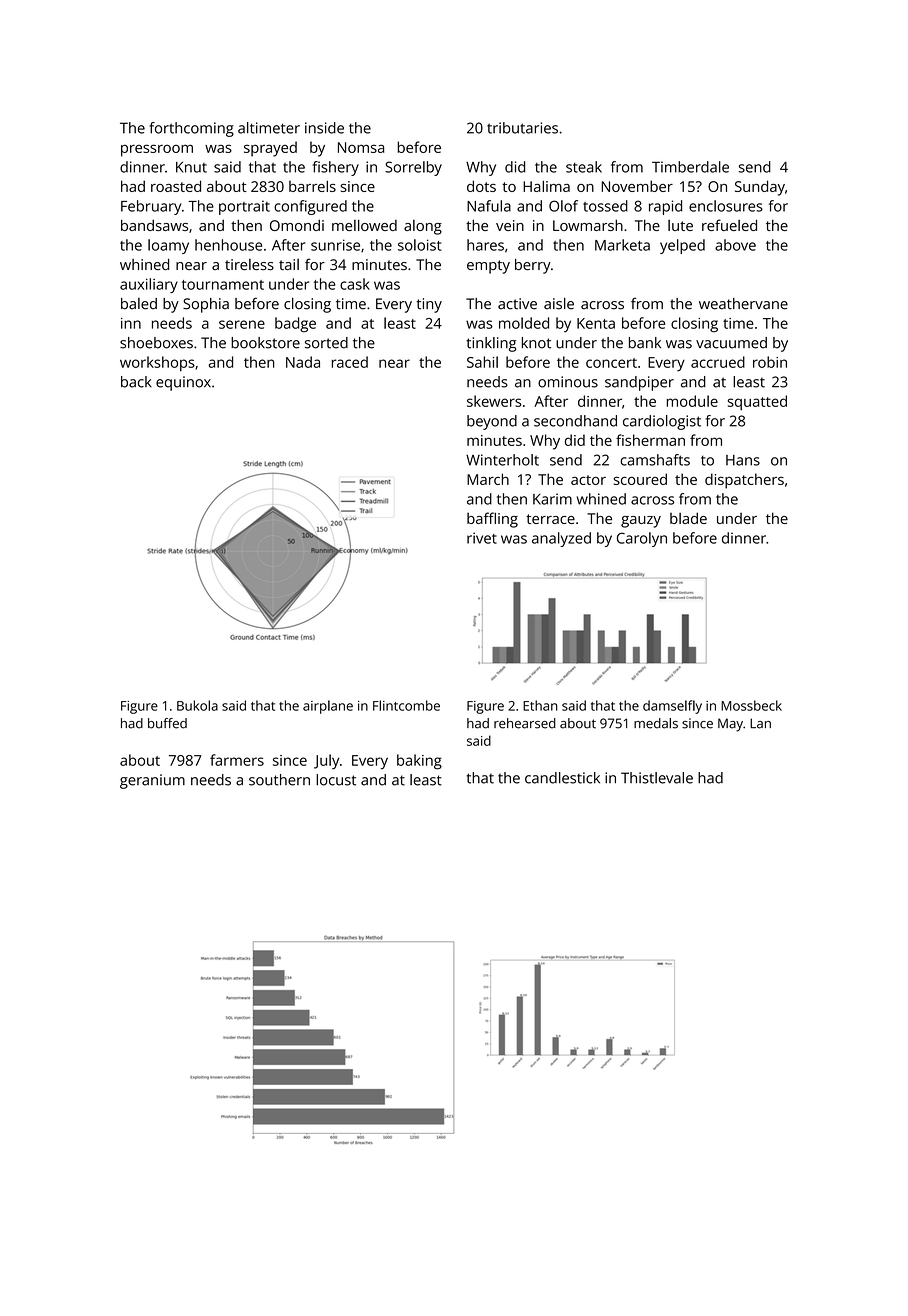 The width and height of the document is (908, 1316). Describe the element at coordinates (642, 539) in the document. I see `Carolyn` at that location.
